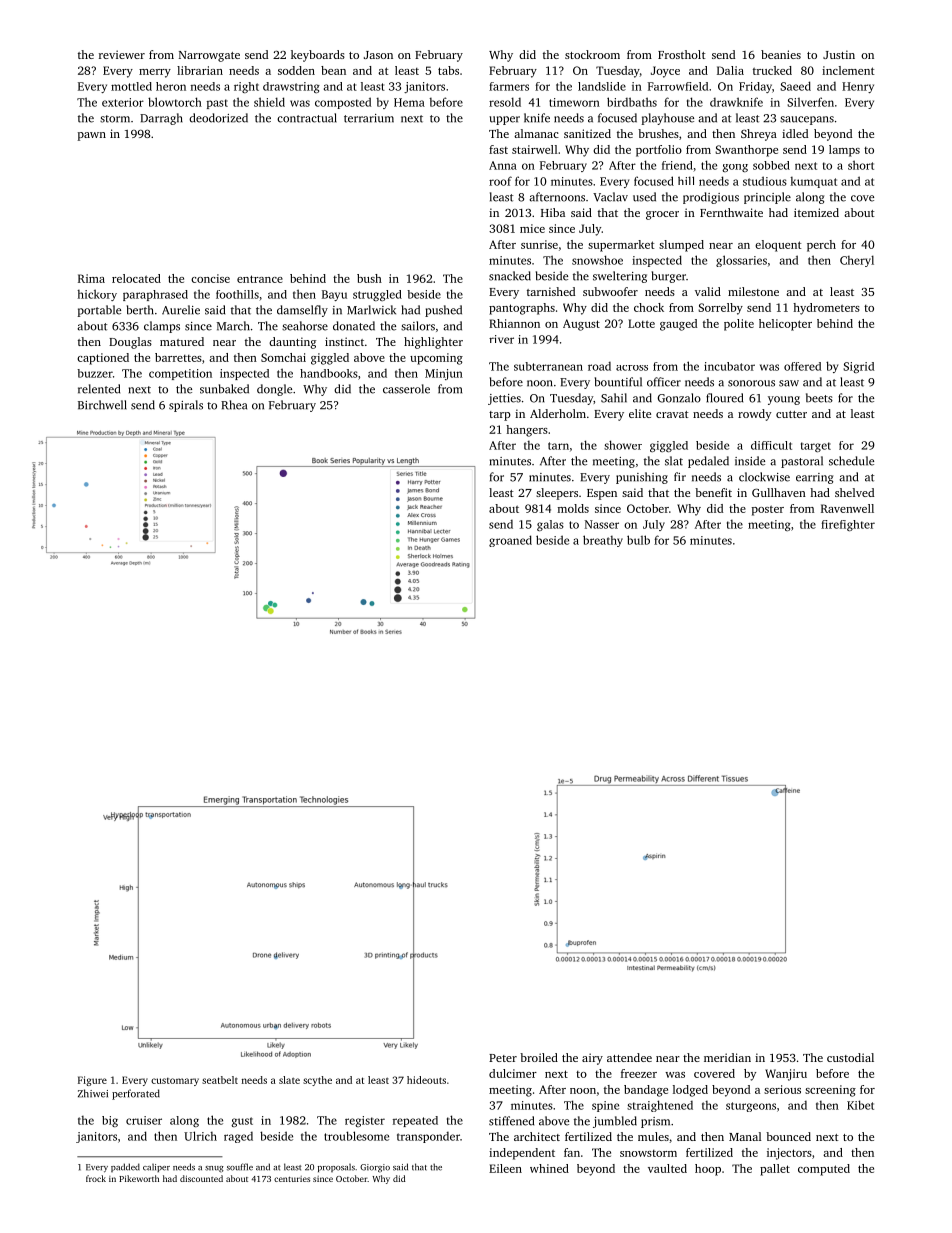  Describe the element at coordinates (186, 406) in the document. I see `spirals` at that location.
